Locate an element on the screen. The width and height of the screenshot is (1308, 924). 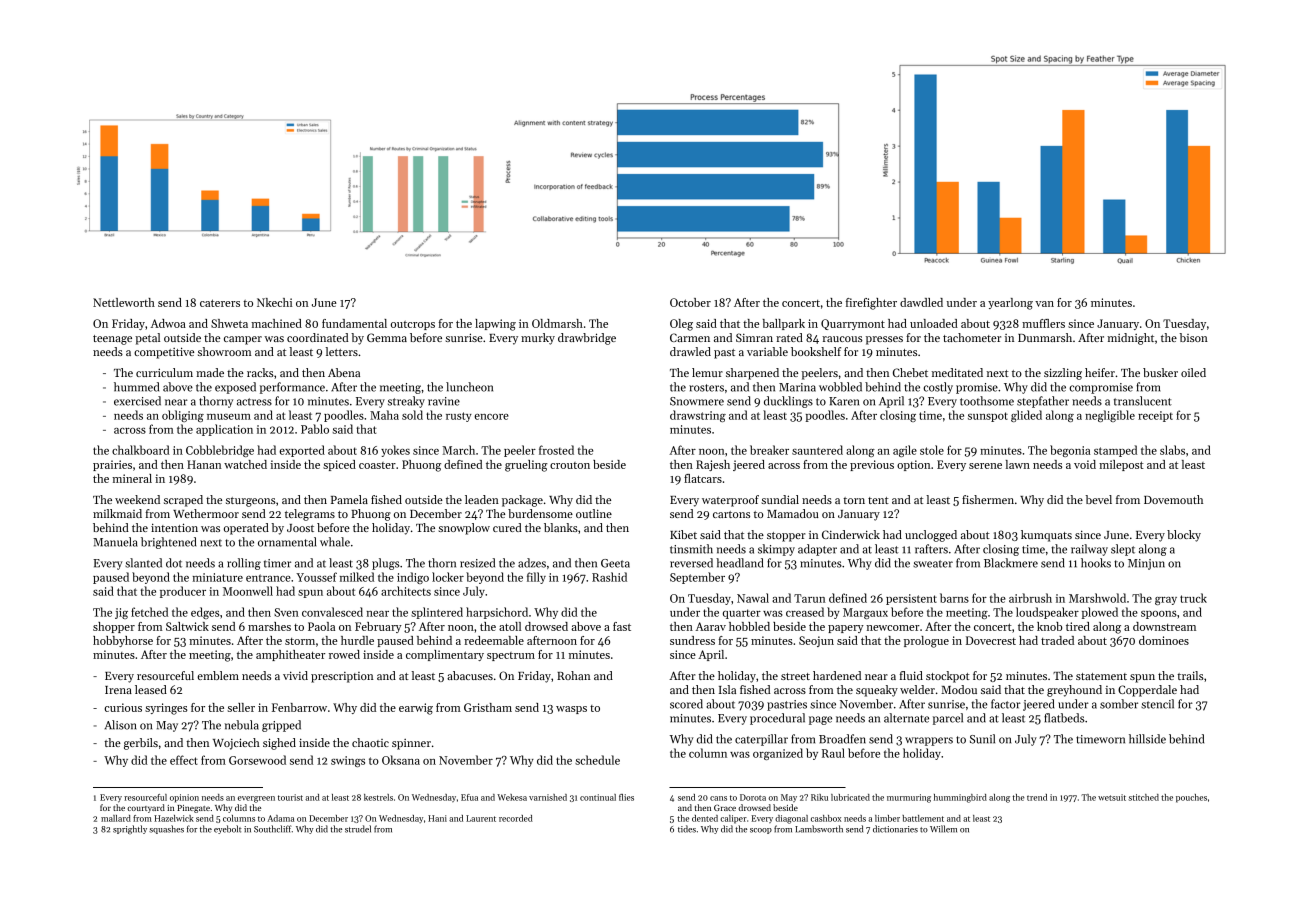
slept is located at coordinates (1123, 550).
